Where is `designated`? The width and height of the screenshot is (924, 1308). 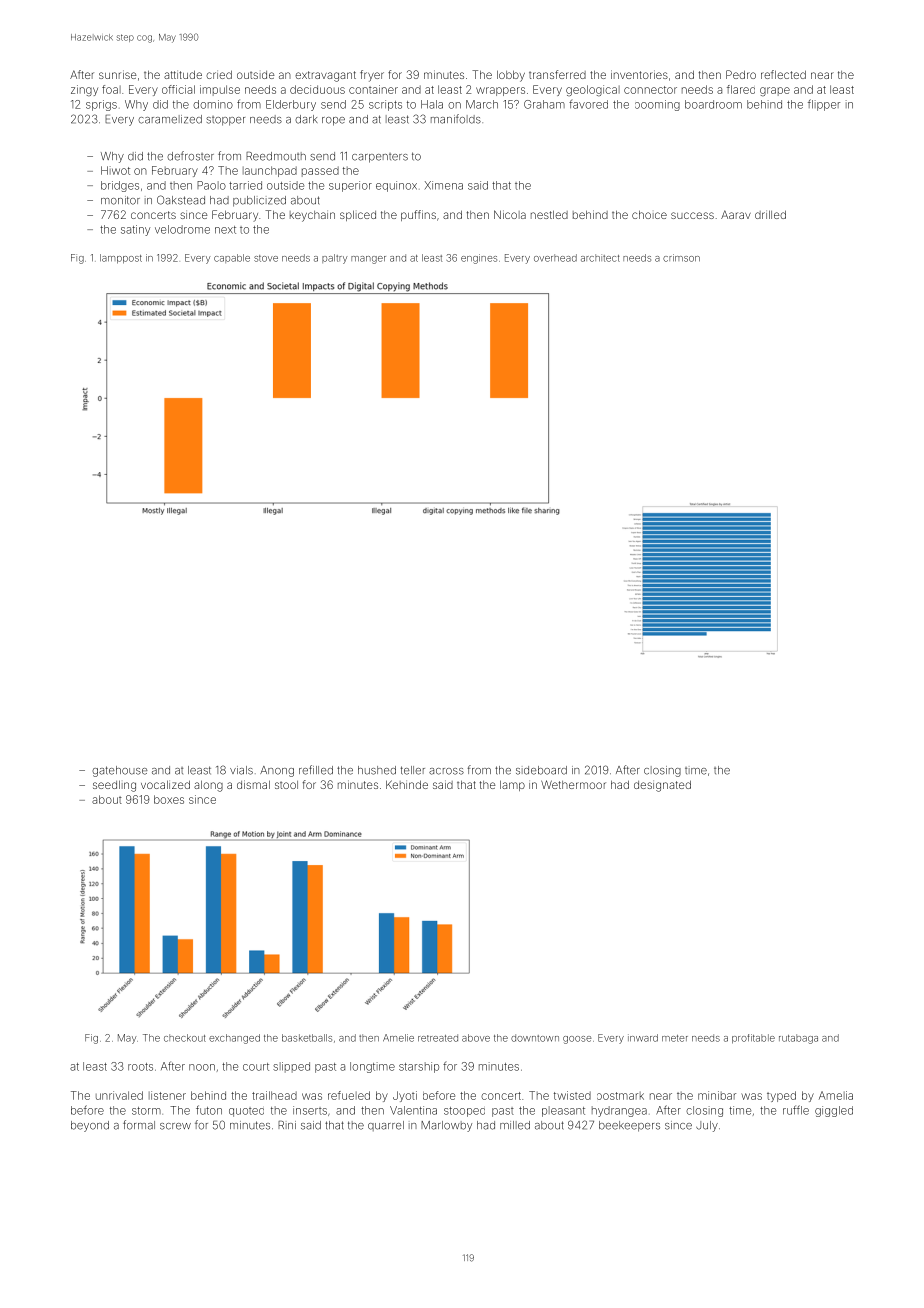 designated is located at coordinates (662, 786).
